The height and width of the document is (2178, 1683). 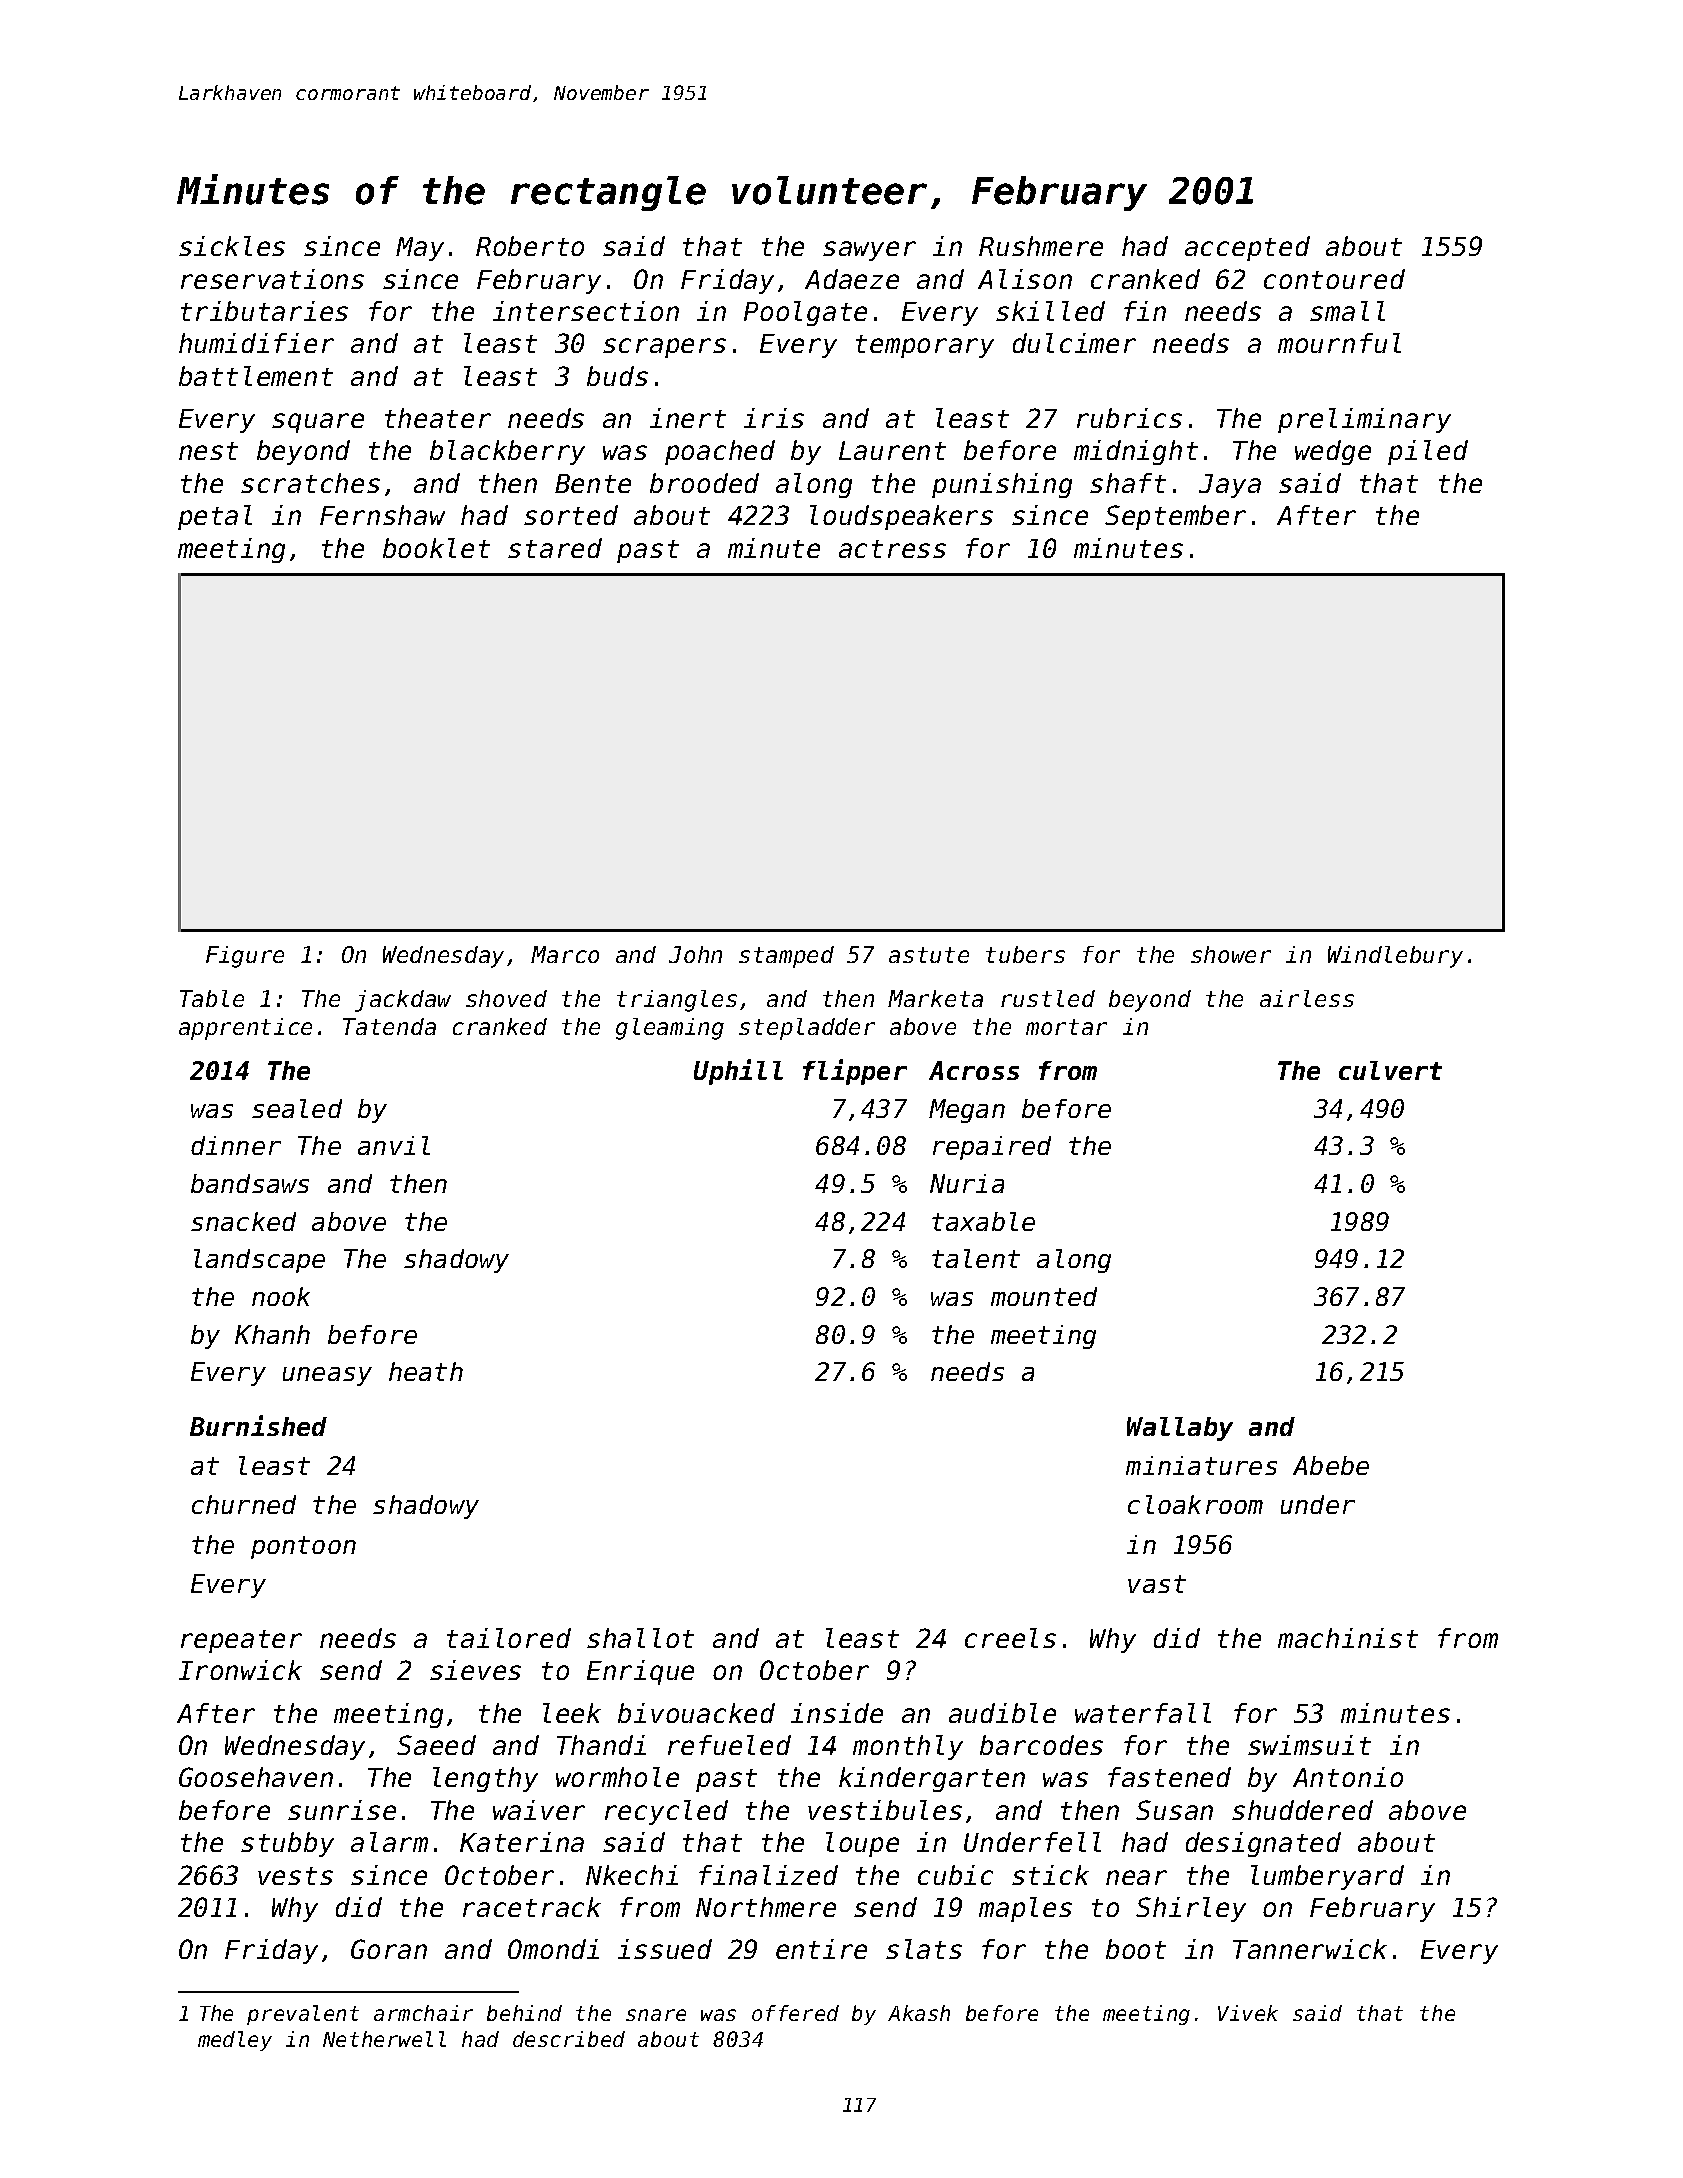 I want to click on sickles, so click(x=232, y=246).
